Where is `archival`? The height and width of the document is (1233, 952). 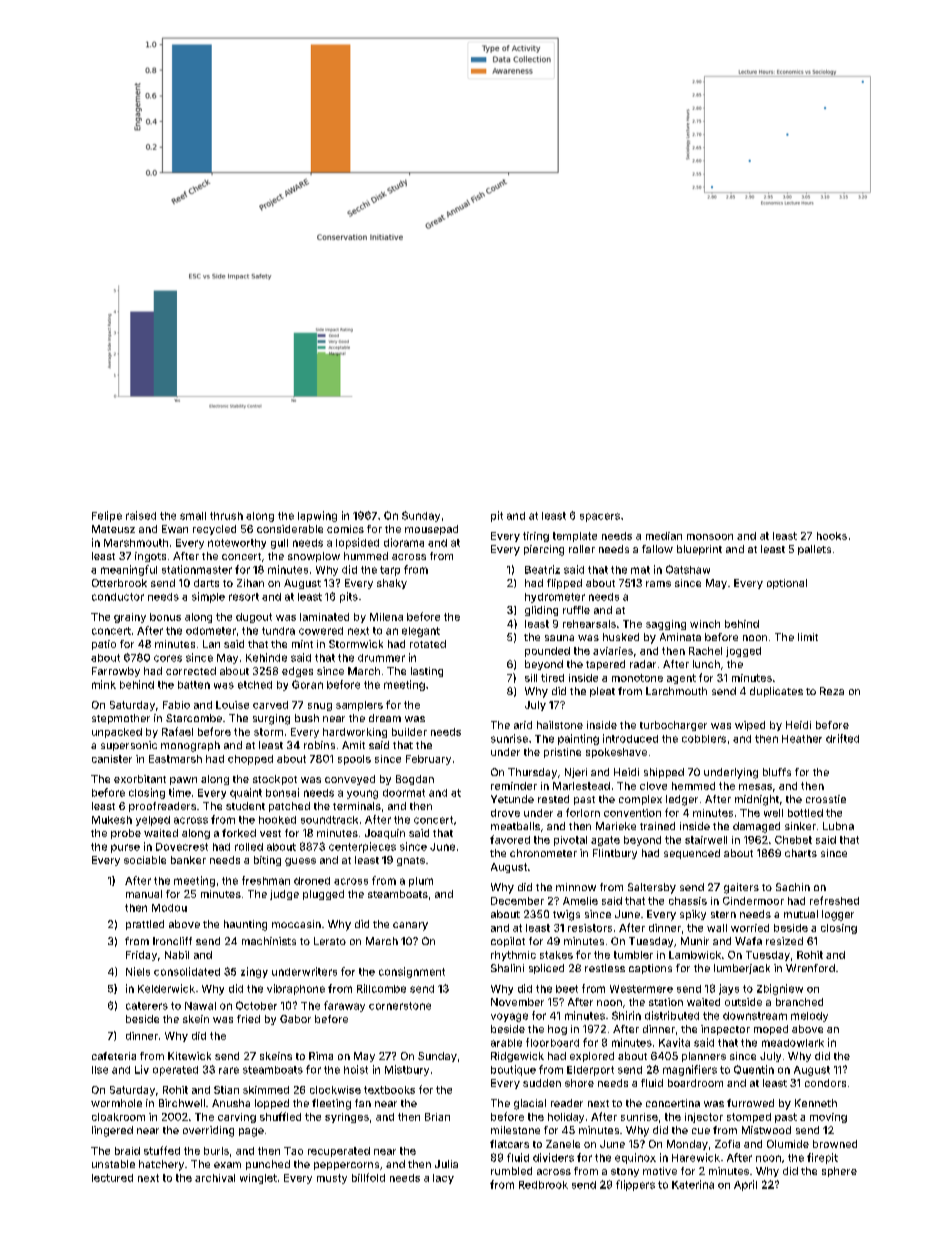 archival is located at coordinates (215, 1178).
